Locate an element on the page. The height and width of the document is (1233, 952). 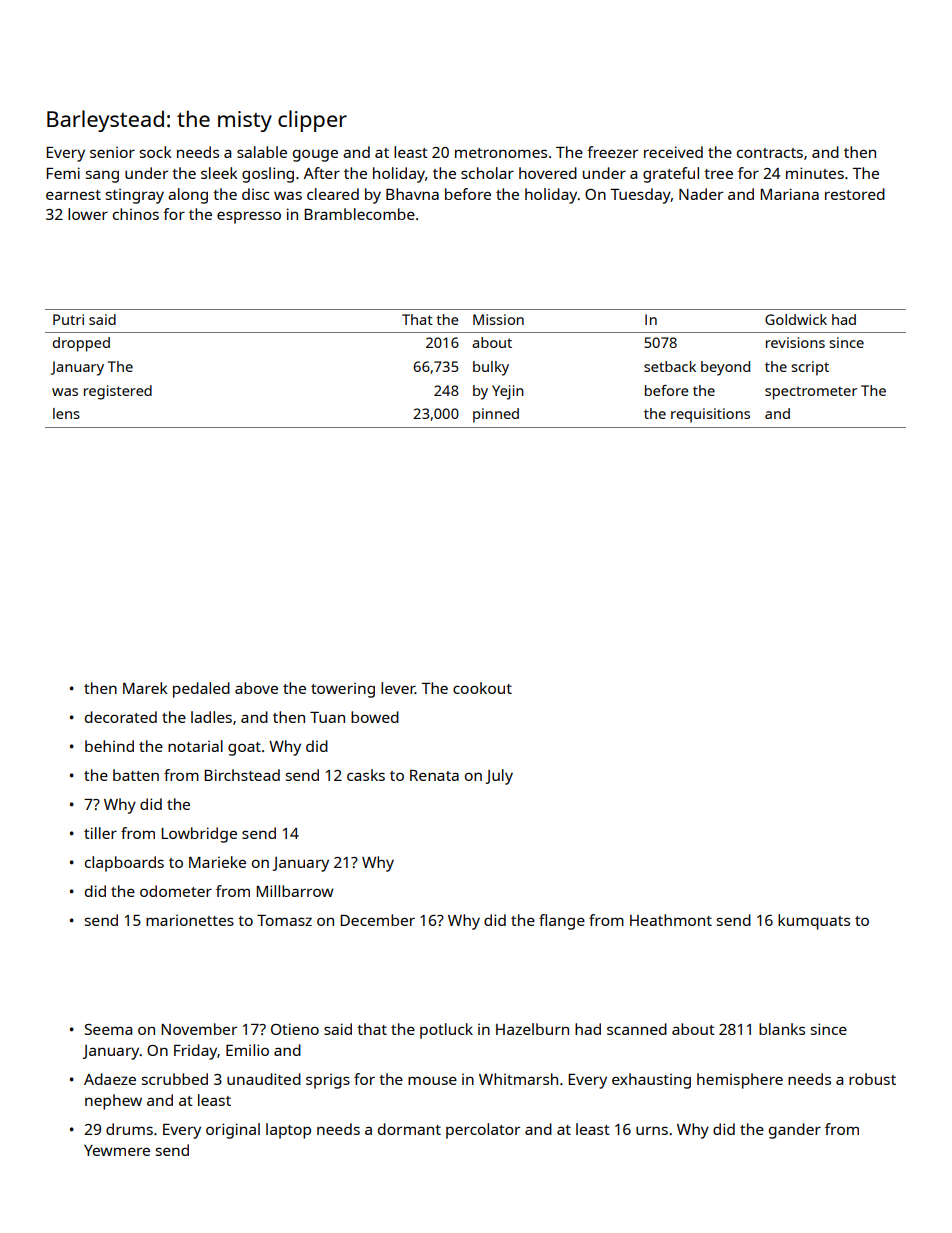
registered is located at coordinates (118, 392).
